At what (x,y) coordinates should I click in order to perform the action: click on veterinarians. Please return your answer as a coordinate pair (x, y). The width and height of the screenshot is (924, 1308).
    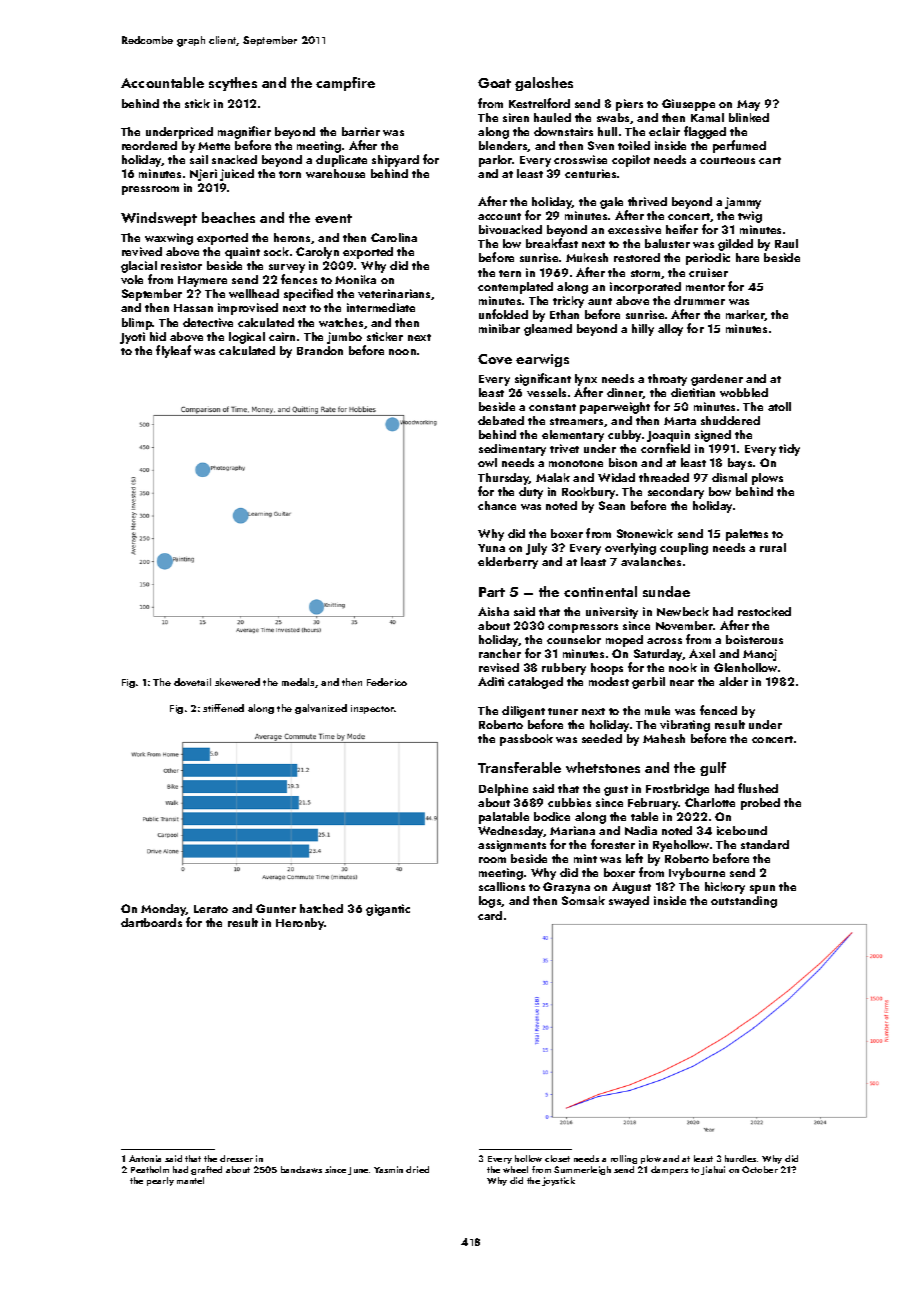
    Looking at the image, I should click on (394, 293).
